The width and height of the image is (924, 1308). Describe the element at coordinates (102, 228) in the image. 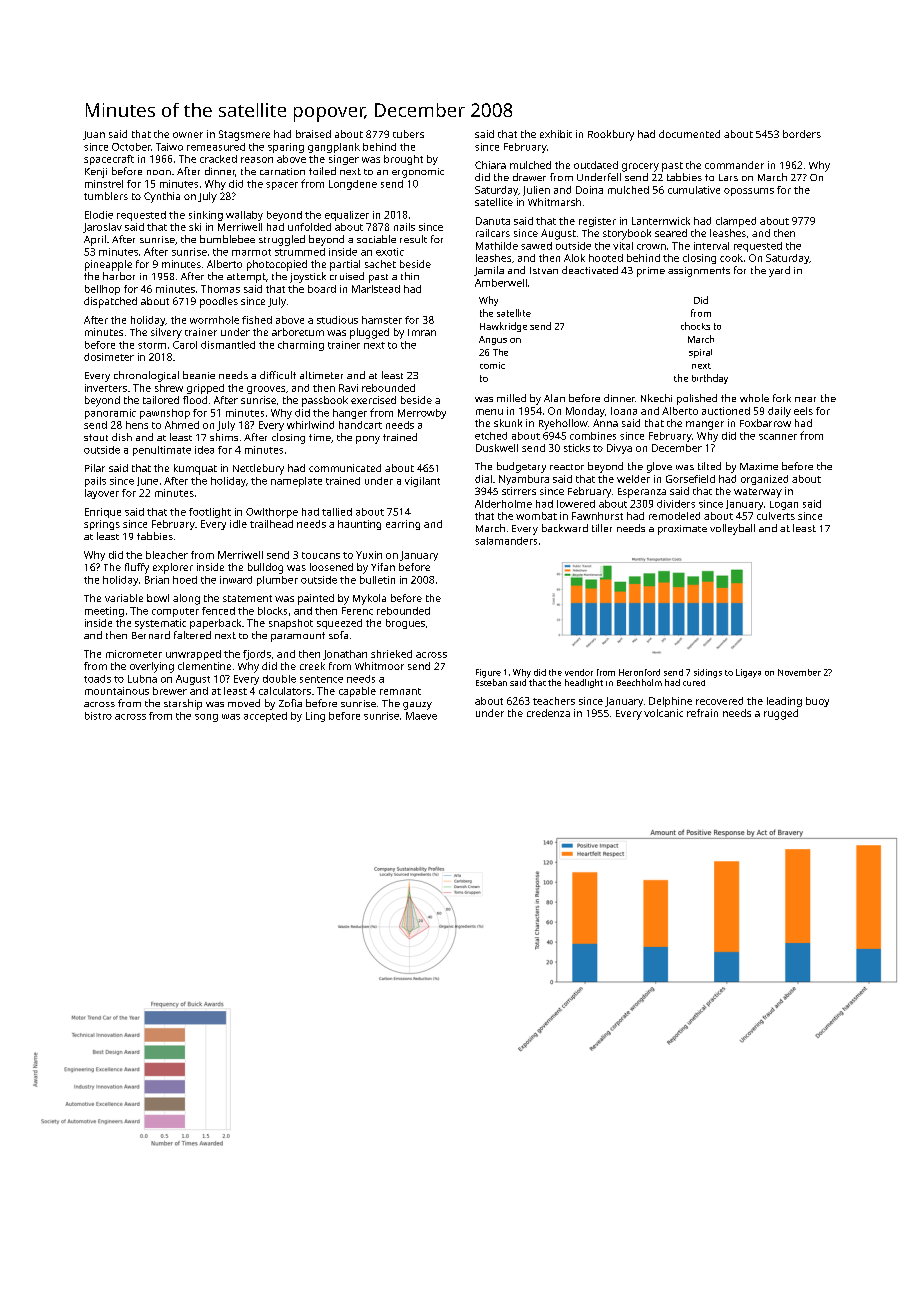

I see `Jaroslav` at that location.
